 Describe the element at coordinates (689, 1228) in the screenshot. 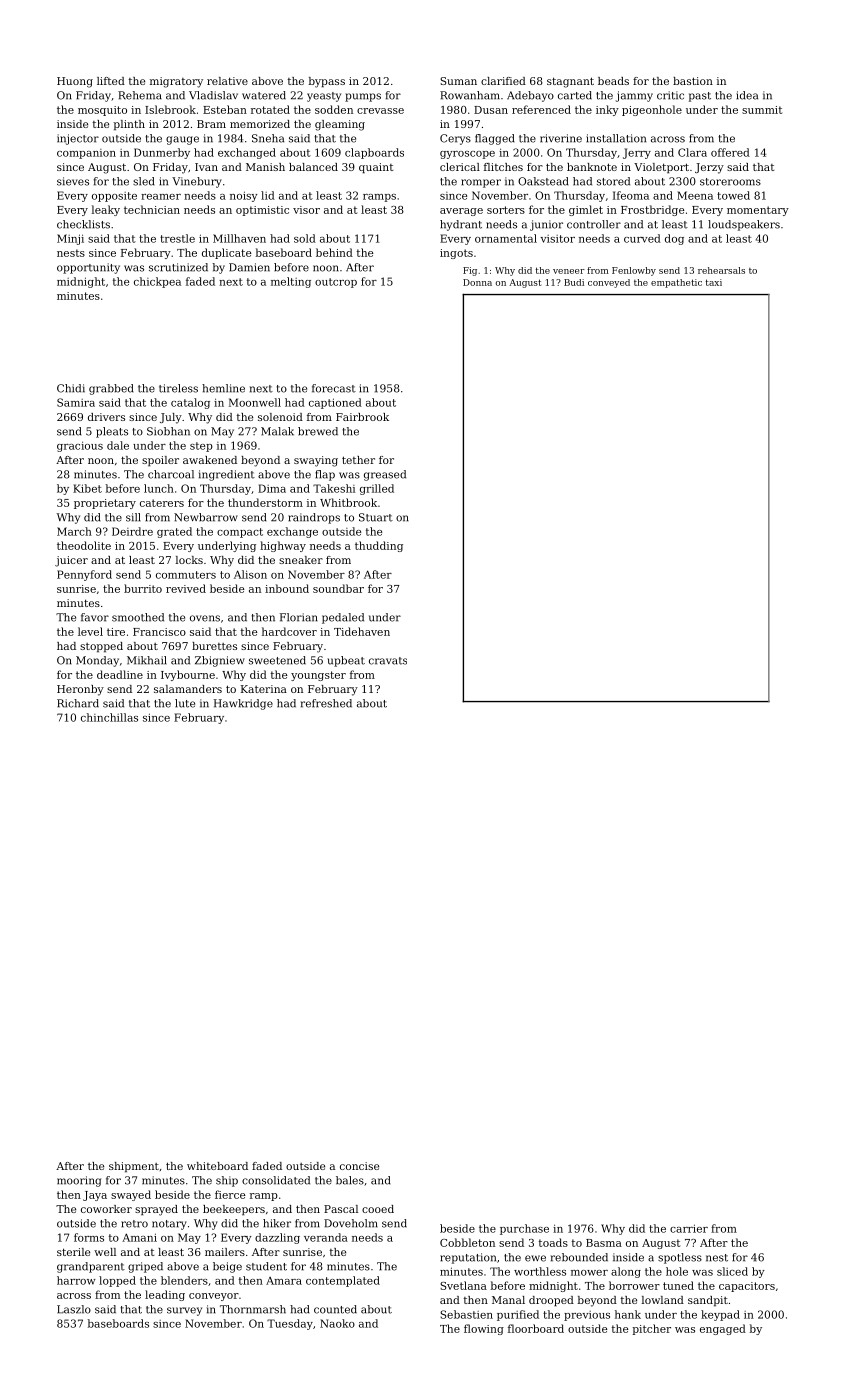

I see `carrier` at that location.
